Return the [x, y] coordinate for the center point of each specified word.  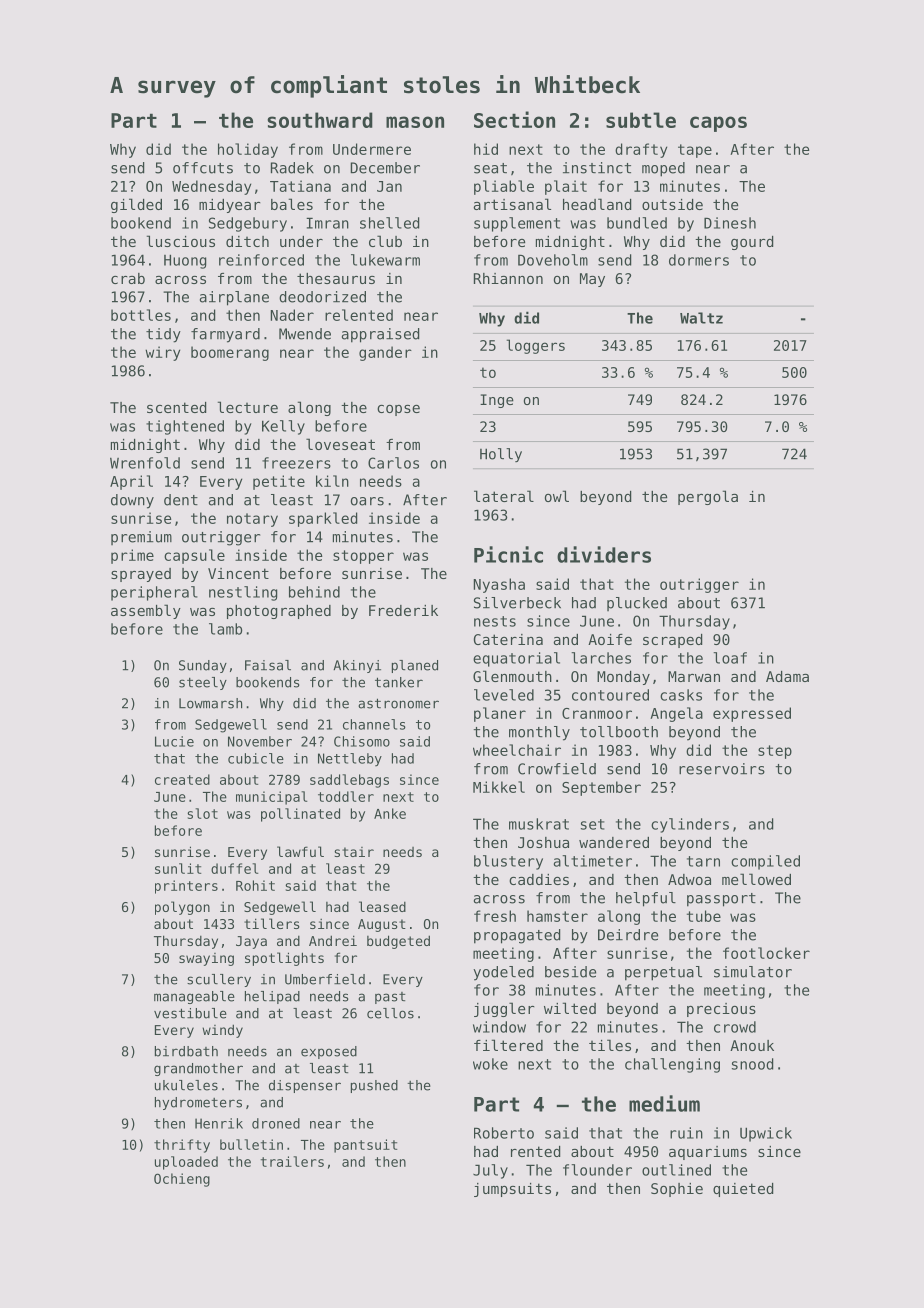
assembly [146, 611]
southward [320, 120]
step [775, 752]
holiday [248, 150]
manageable [194, 997]
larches [601, 658]
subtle [641, 120]
